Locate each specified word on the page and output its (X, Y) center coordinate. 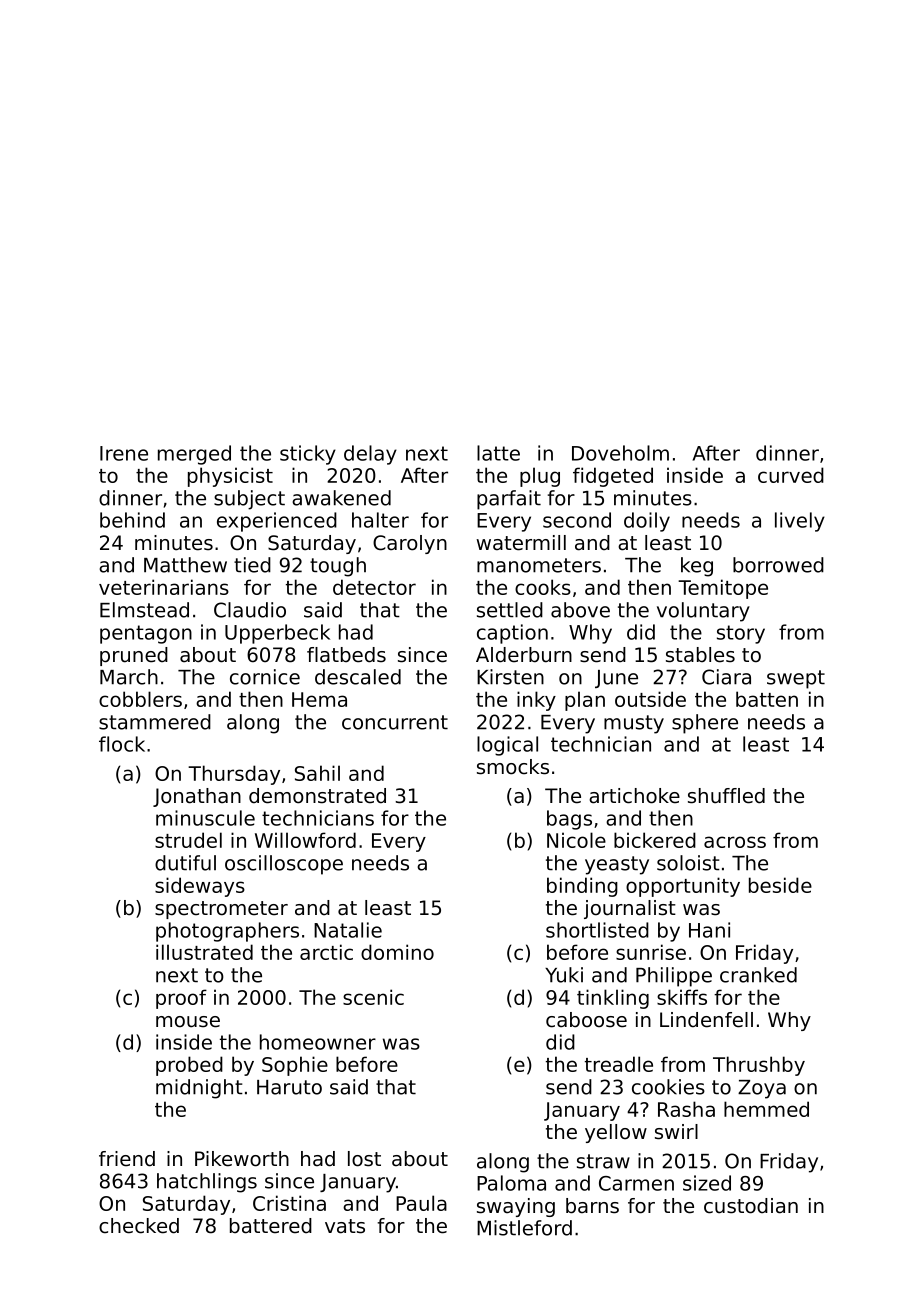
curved (791, 475)
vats (345, 1226)
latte (498, 453)
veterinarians (164, 587)
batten (767, 699)
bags (569, 820)
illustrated (204, 952)
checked (139, 1226)
